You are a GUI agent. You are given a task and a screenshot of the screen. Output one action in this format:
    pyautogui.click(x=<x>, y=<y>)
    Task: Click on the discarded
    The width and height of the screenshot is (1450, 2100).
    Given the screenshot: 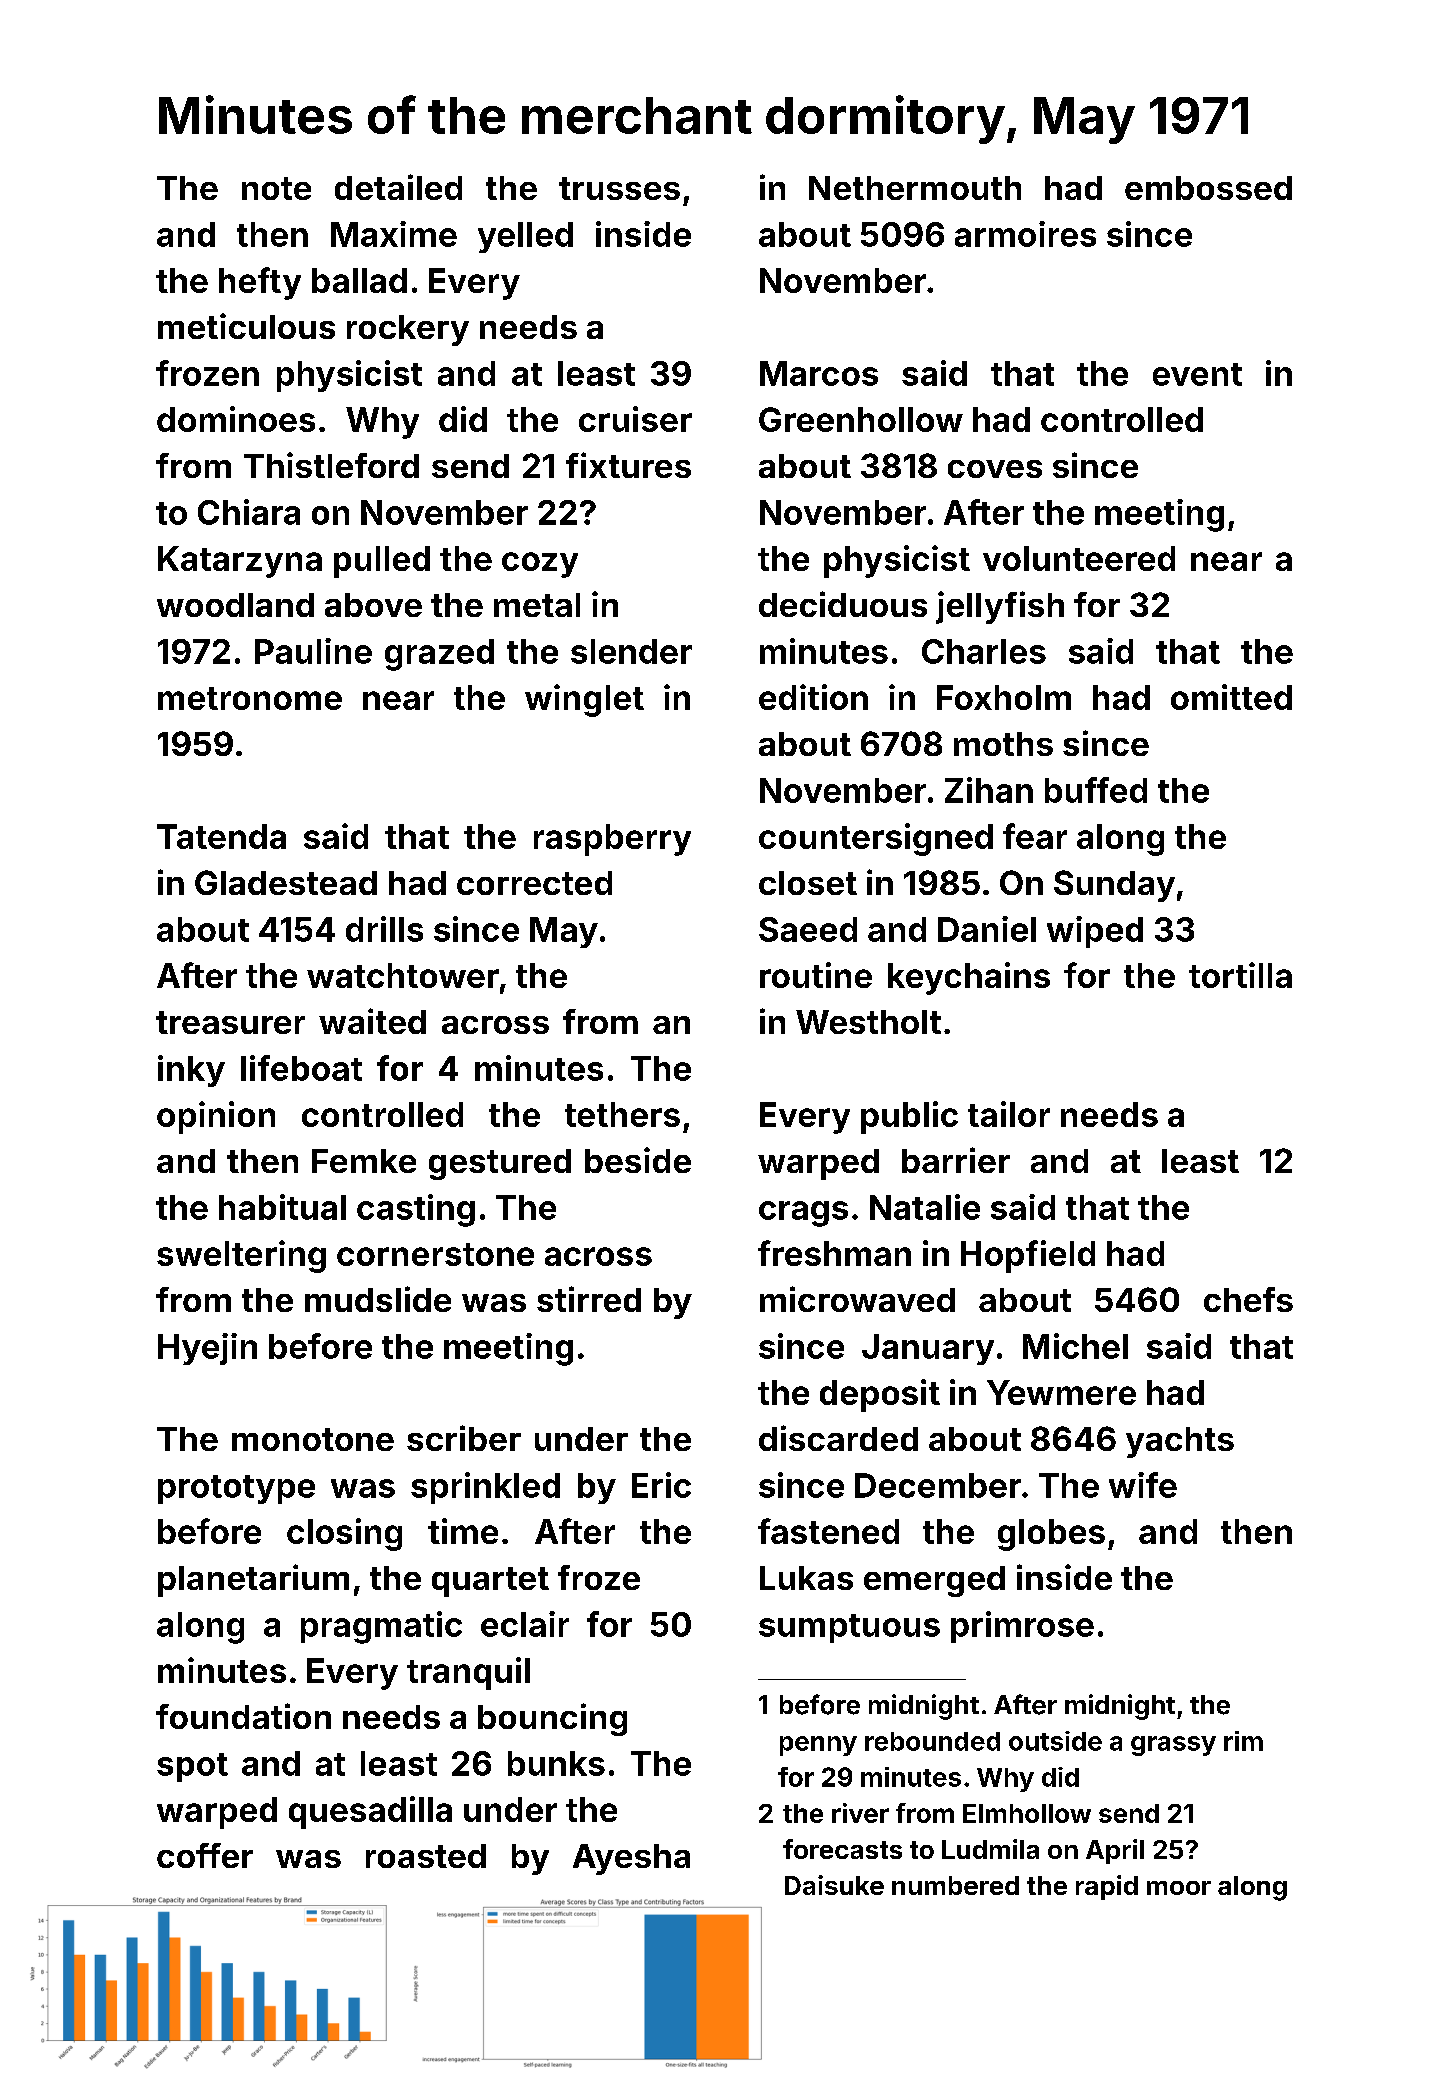 What is the action you would take?
    pyautogui.click(x=838, y=1438)
